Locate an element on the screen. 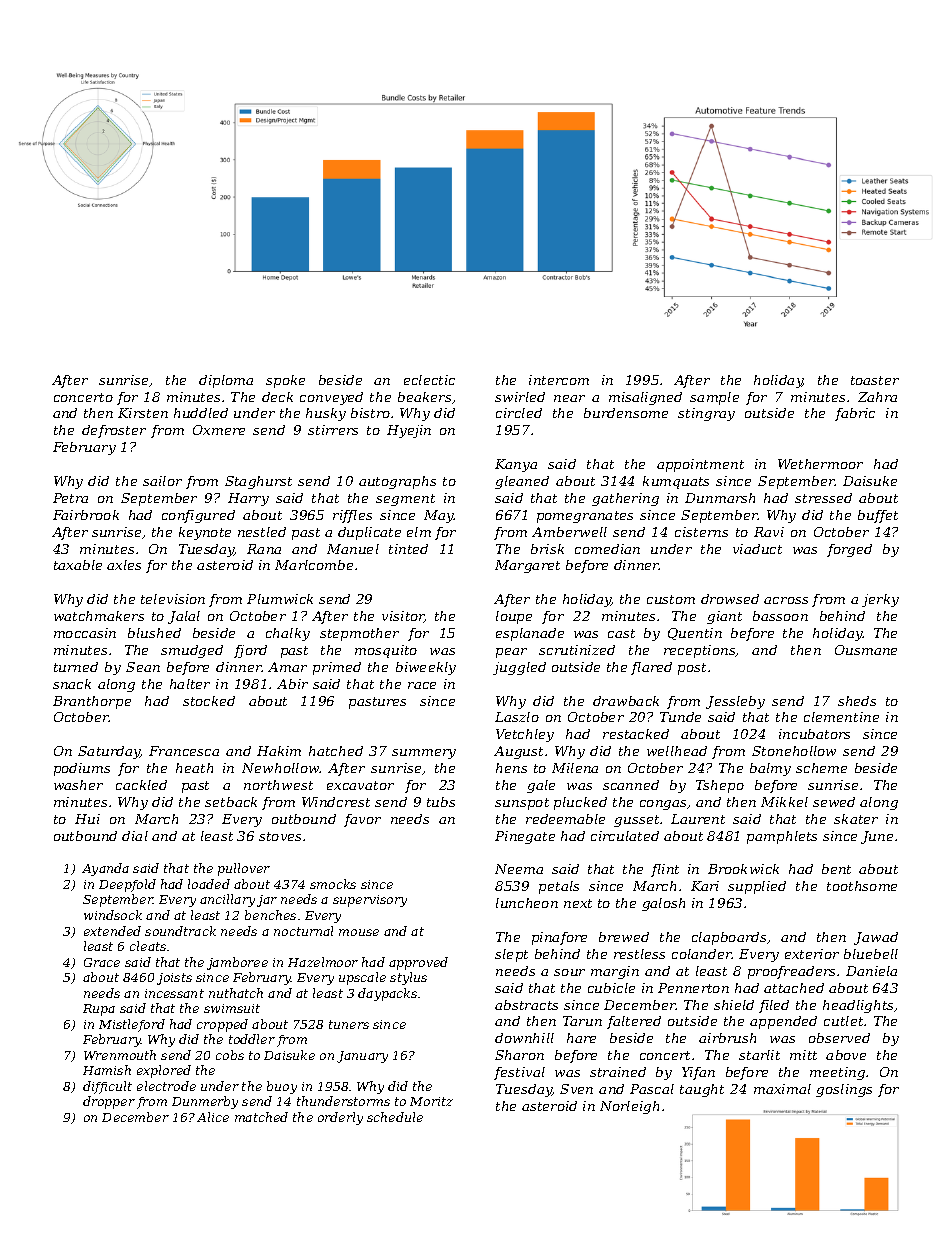 The image size is (952, 1233). moccasin is located at coordinates (85, 633).
